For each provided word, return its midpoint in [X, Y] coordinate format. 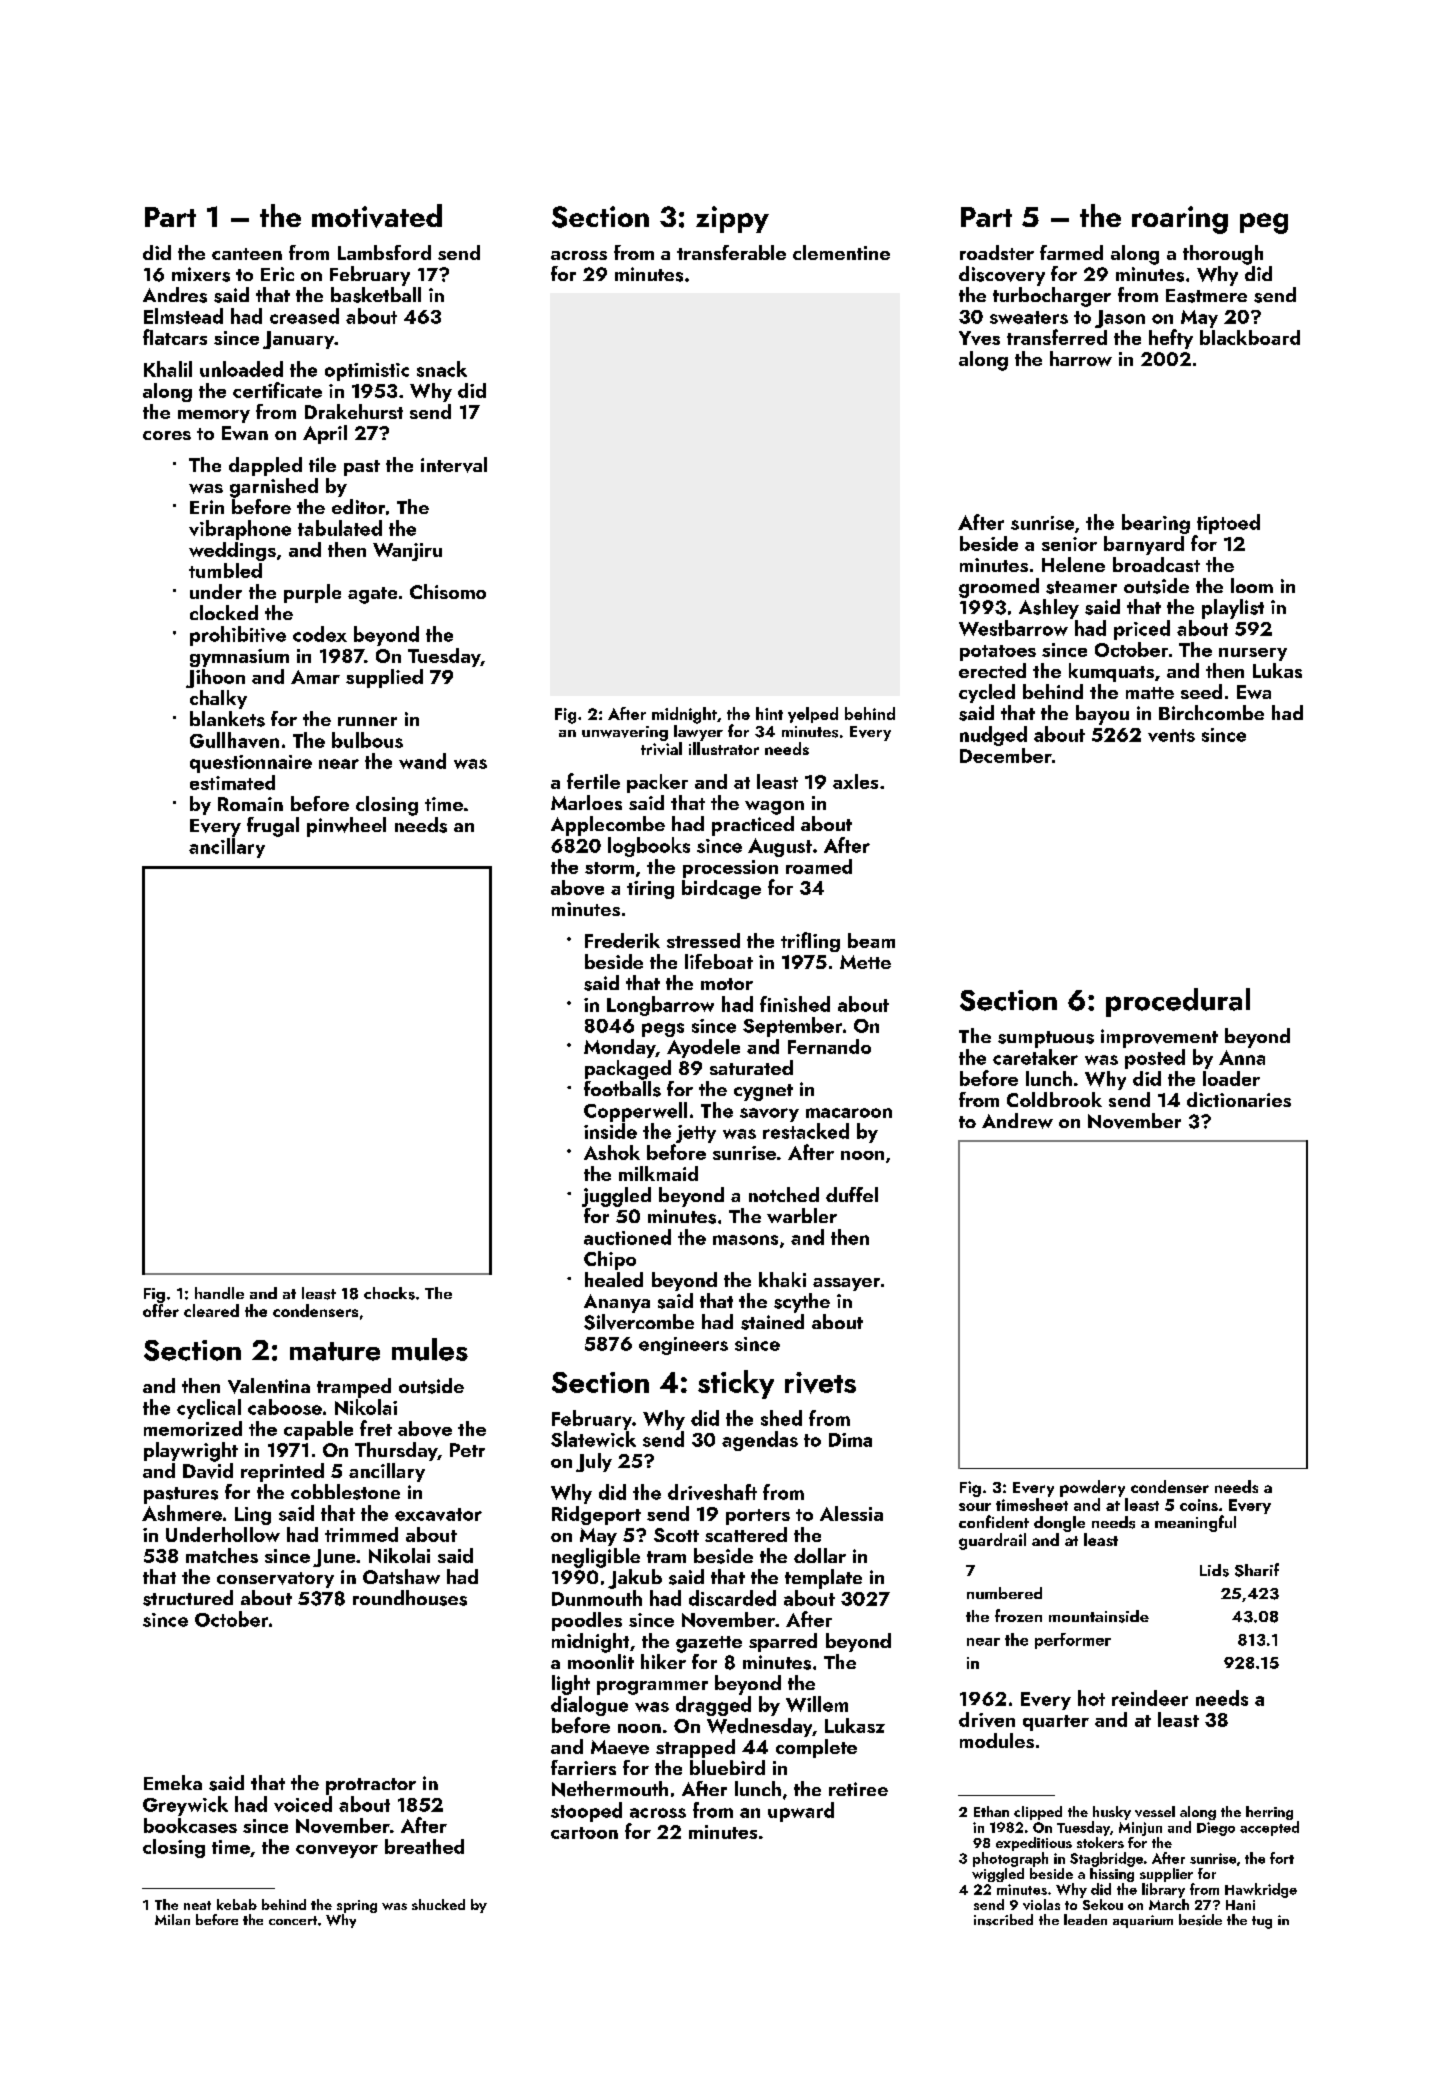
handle [219, 1293]
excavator [438, 1514]
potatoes [998, 653]
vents [1171, 735]
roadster [997, 252]
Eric [277, 274]
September [792, 1027]
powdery [1092, 1488]
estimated [232, 782]
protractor [371, 1786]
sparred [783, 1642]
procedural [1178, 1002]
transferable [731, 252]
